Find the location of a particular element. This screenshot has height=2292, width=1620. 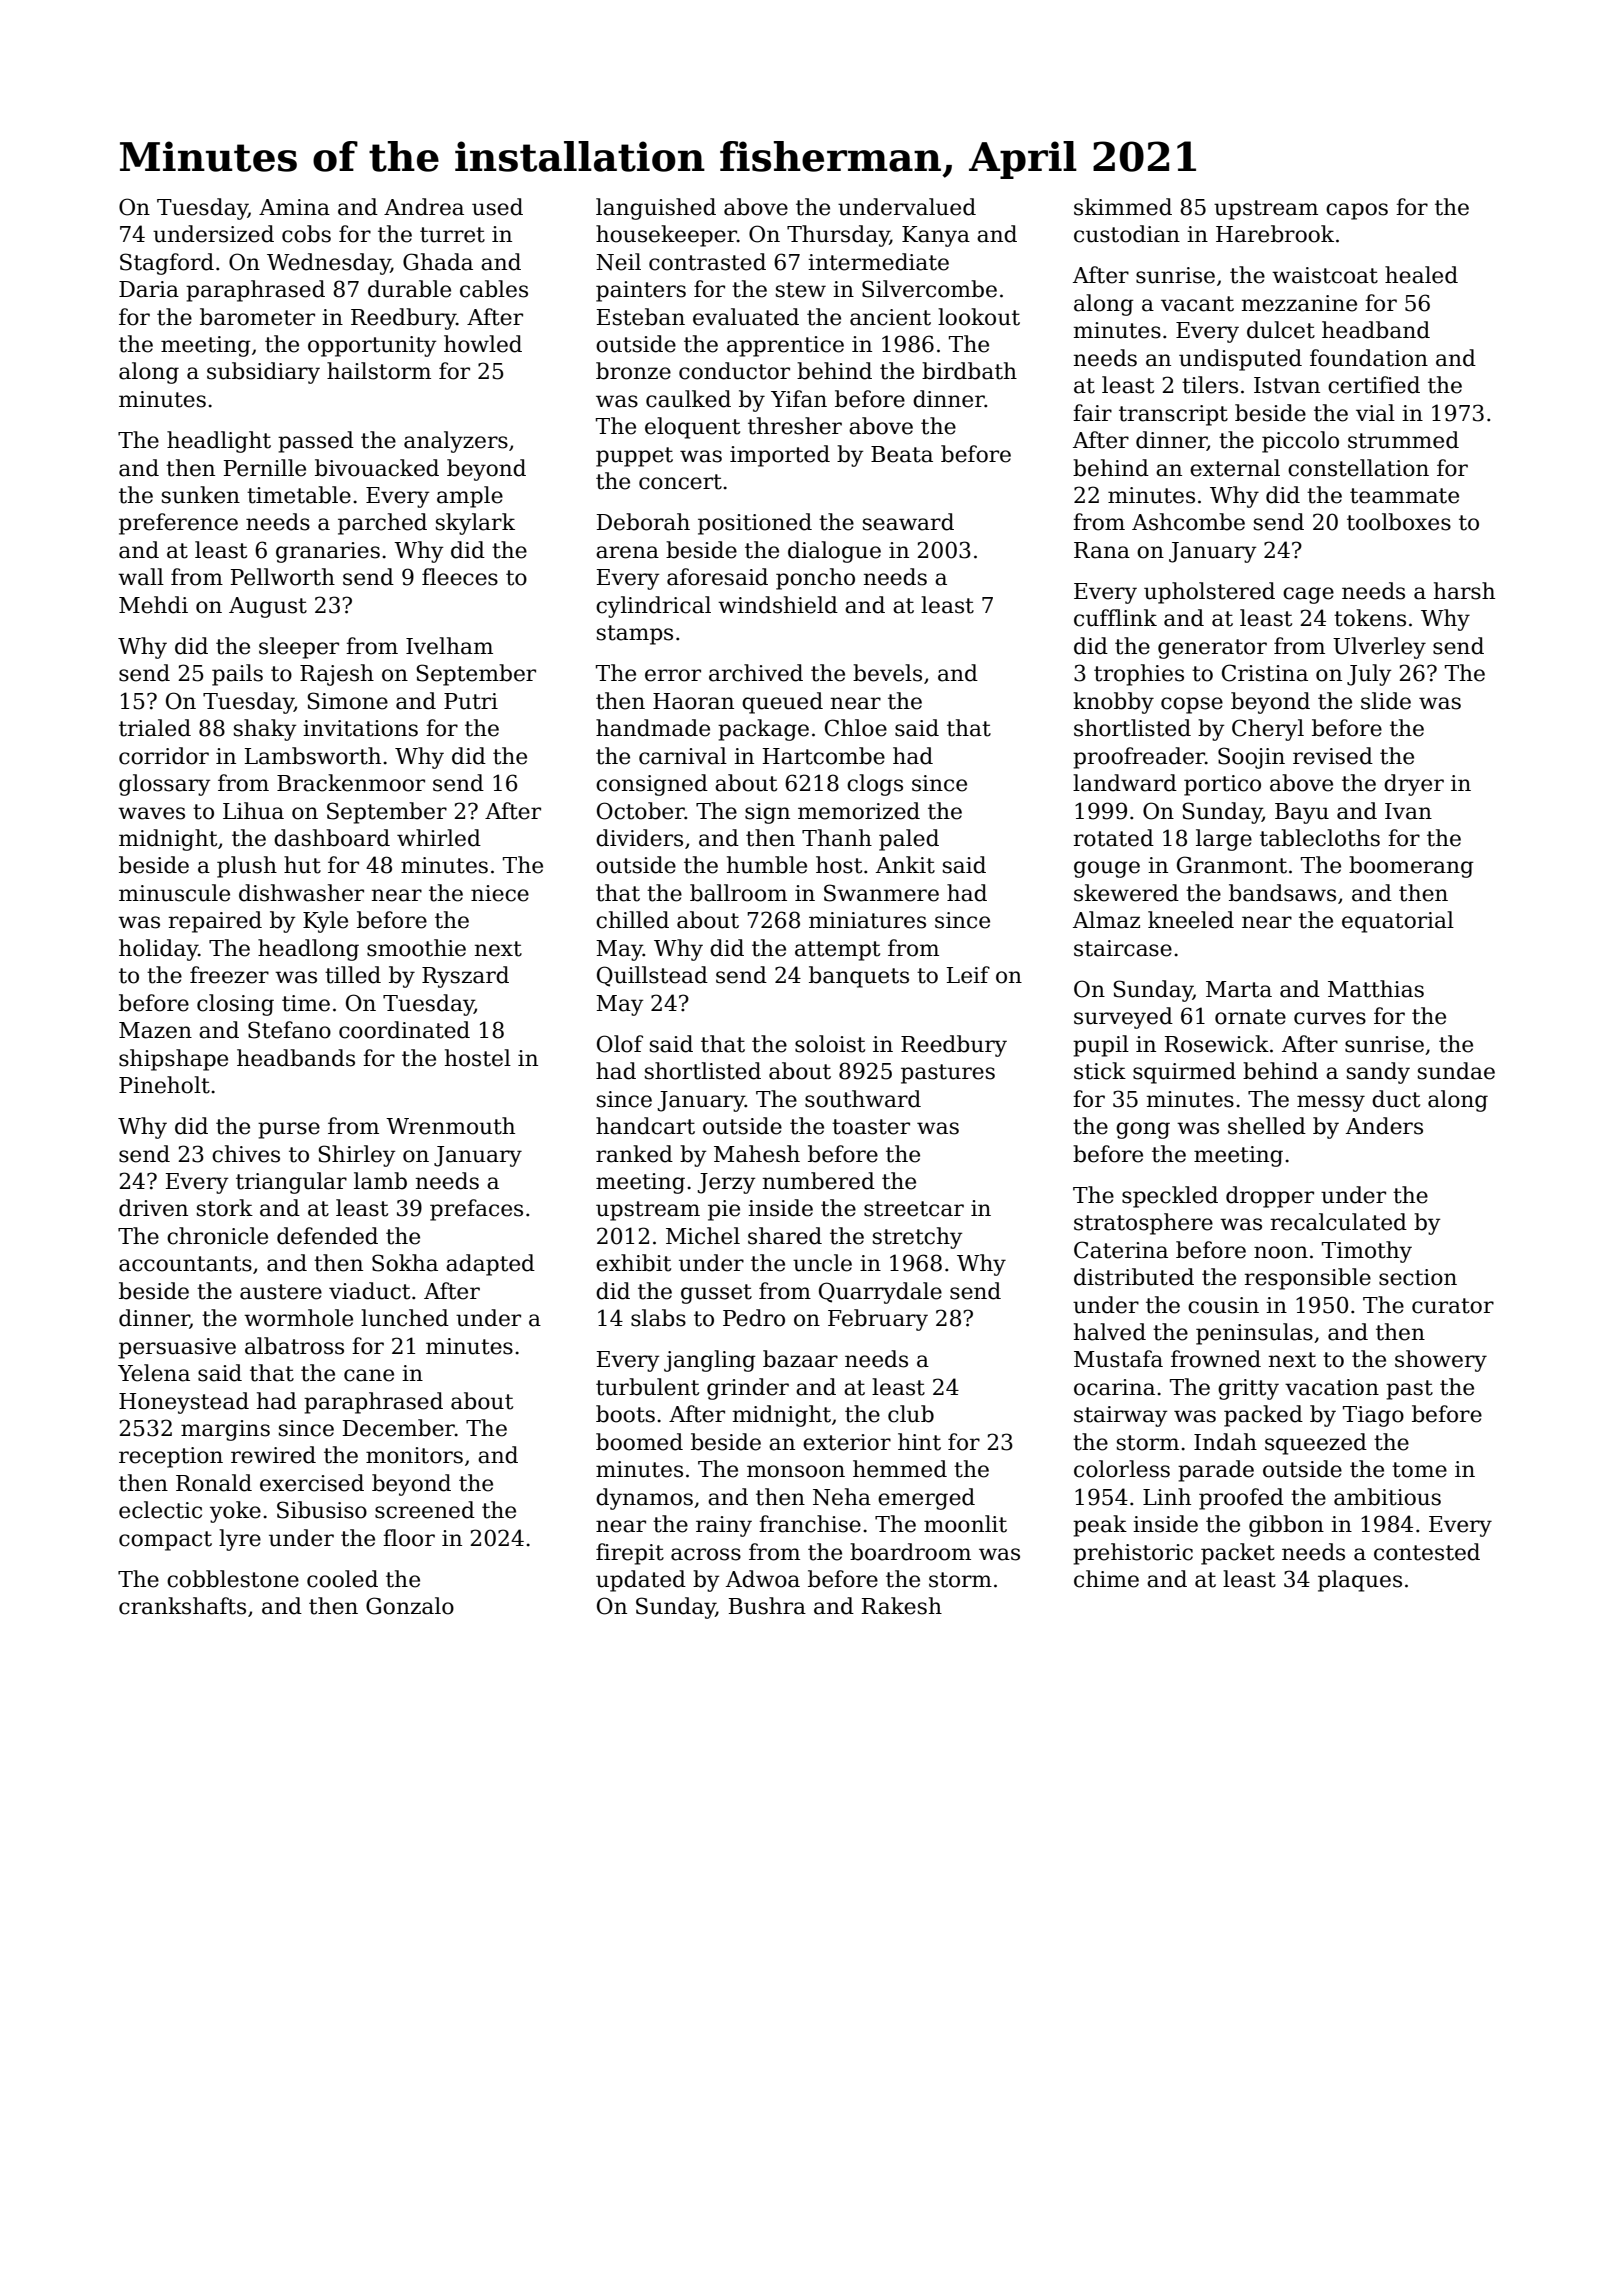

capos is located at coordinates (1357, 211).
